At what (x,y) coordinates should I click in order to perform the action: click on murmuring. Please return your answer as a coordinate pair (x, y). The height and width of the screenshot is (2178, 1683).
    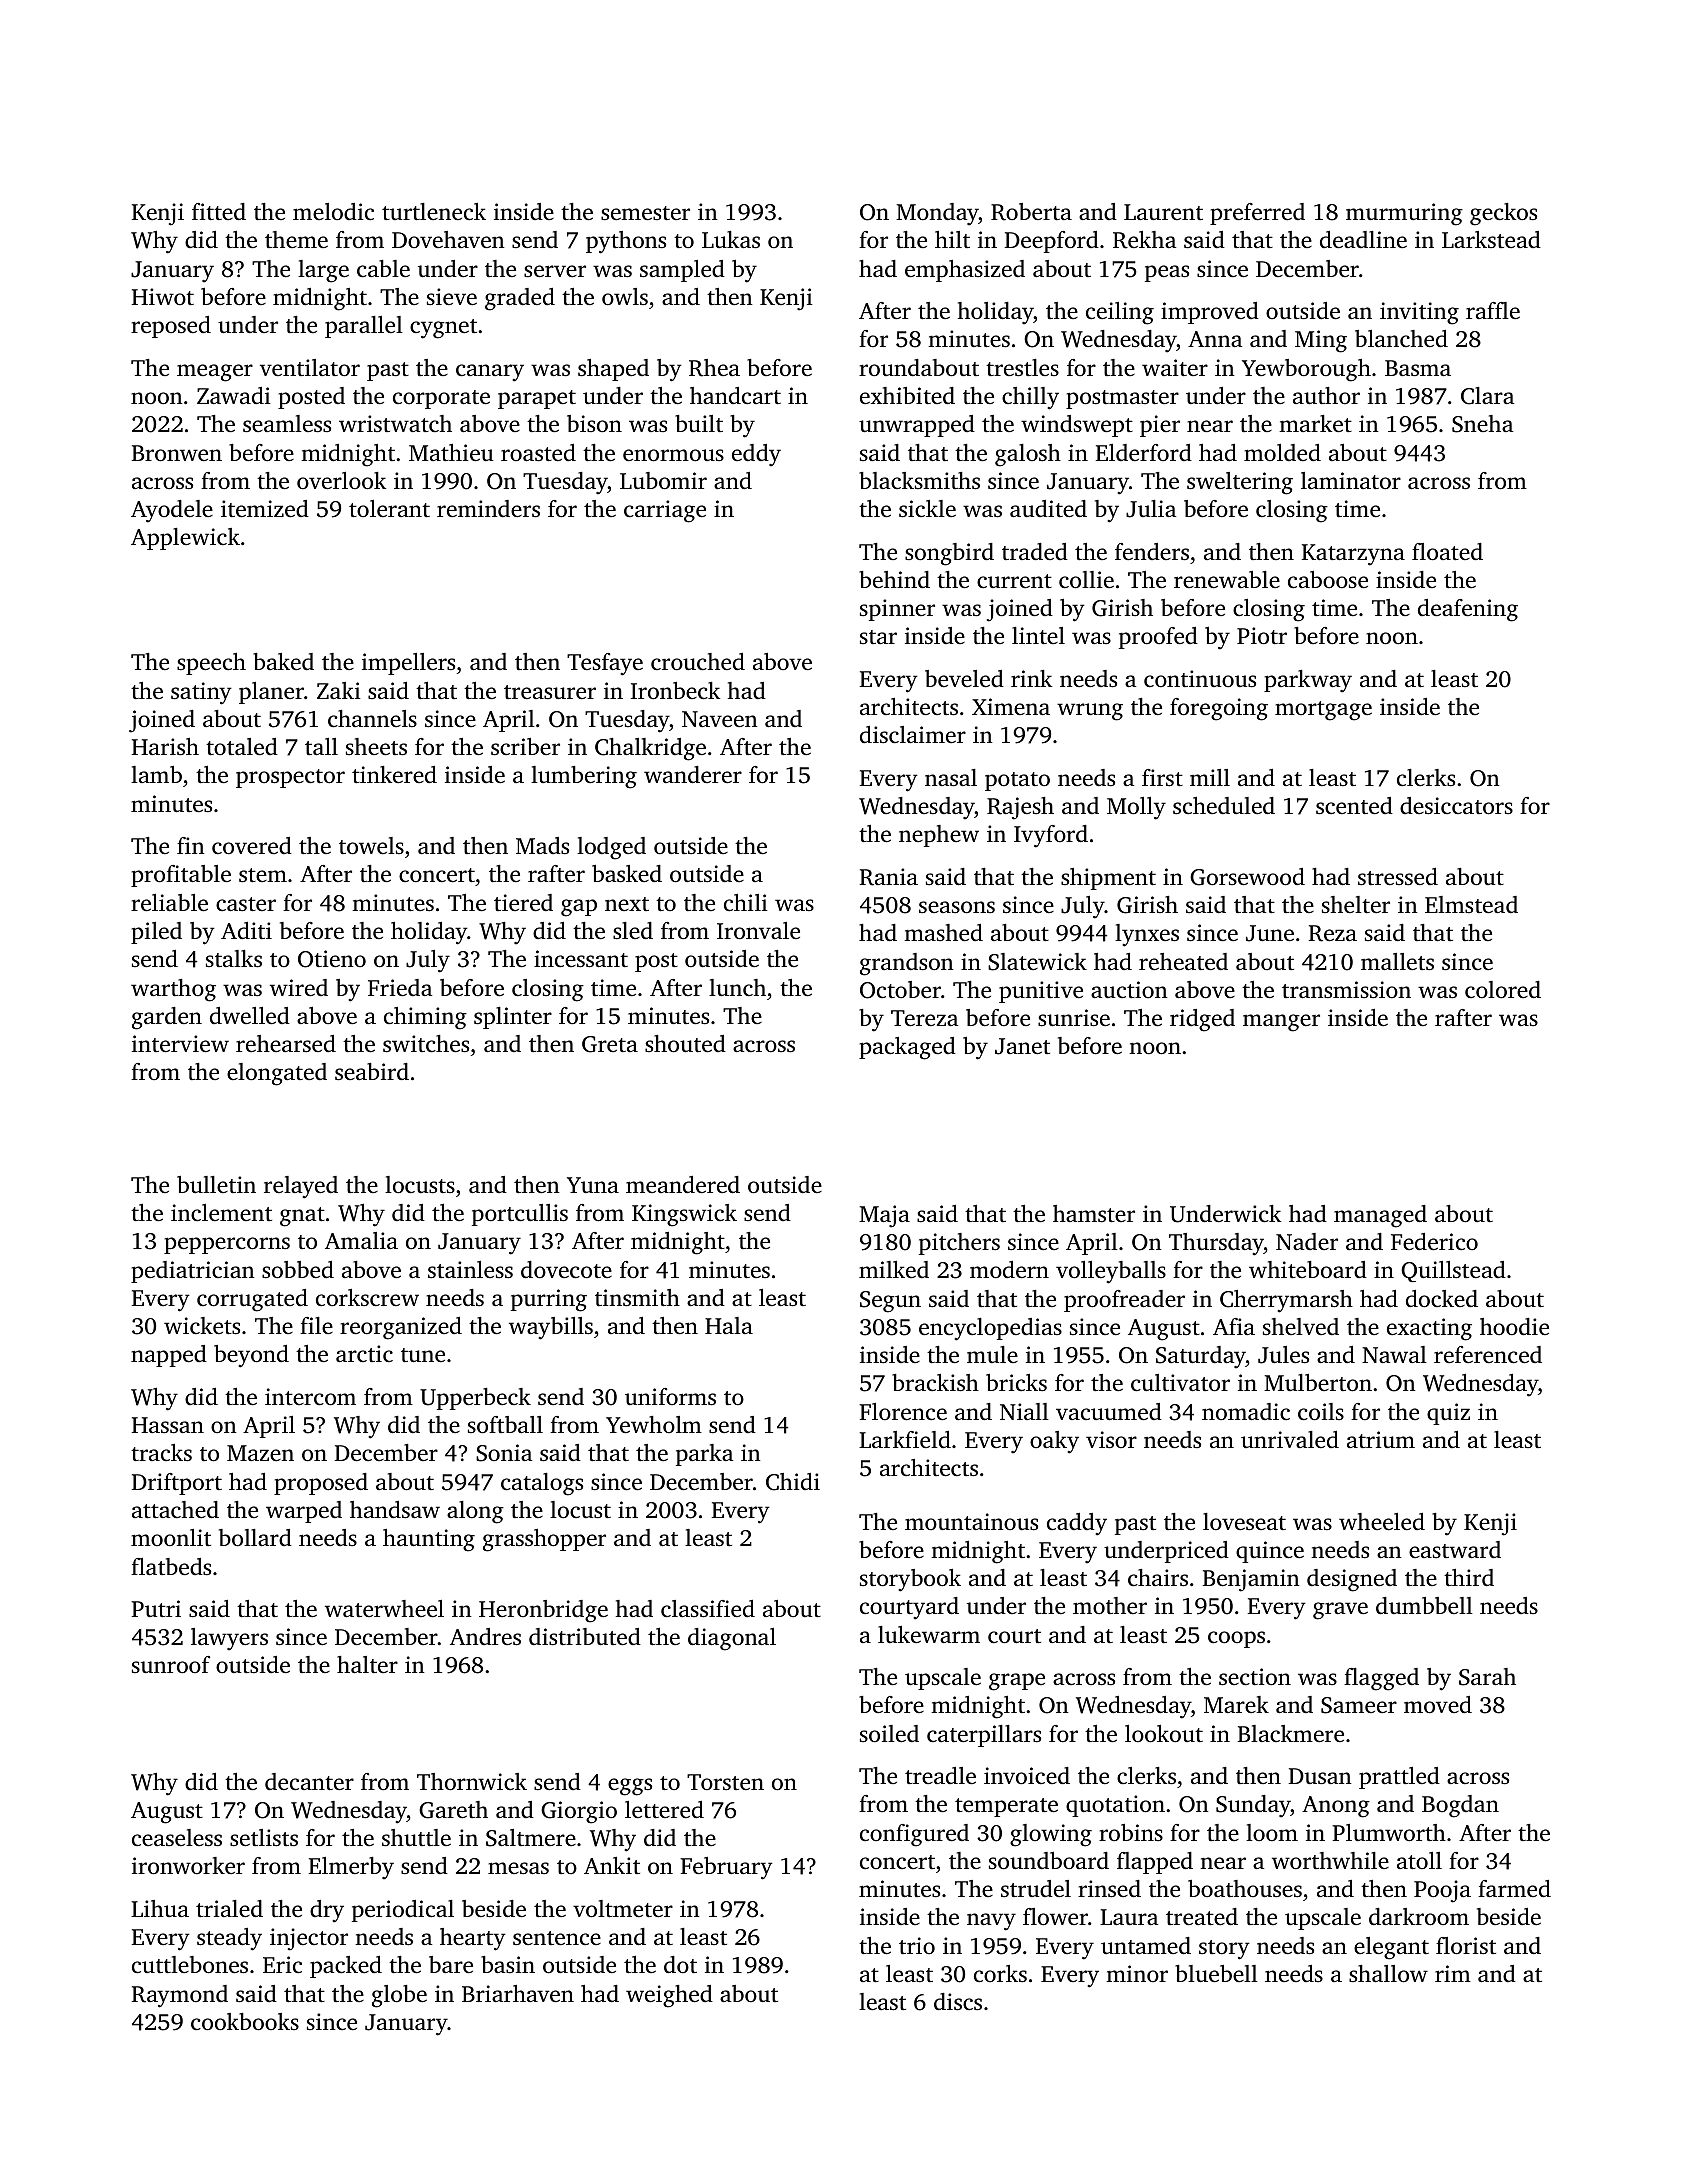
    Looking at the image, I should click on (1404, 214).
